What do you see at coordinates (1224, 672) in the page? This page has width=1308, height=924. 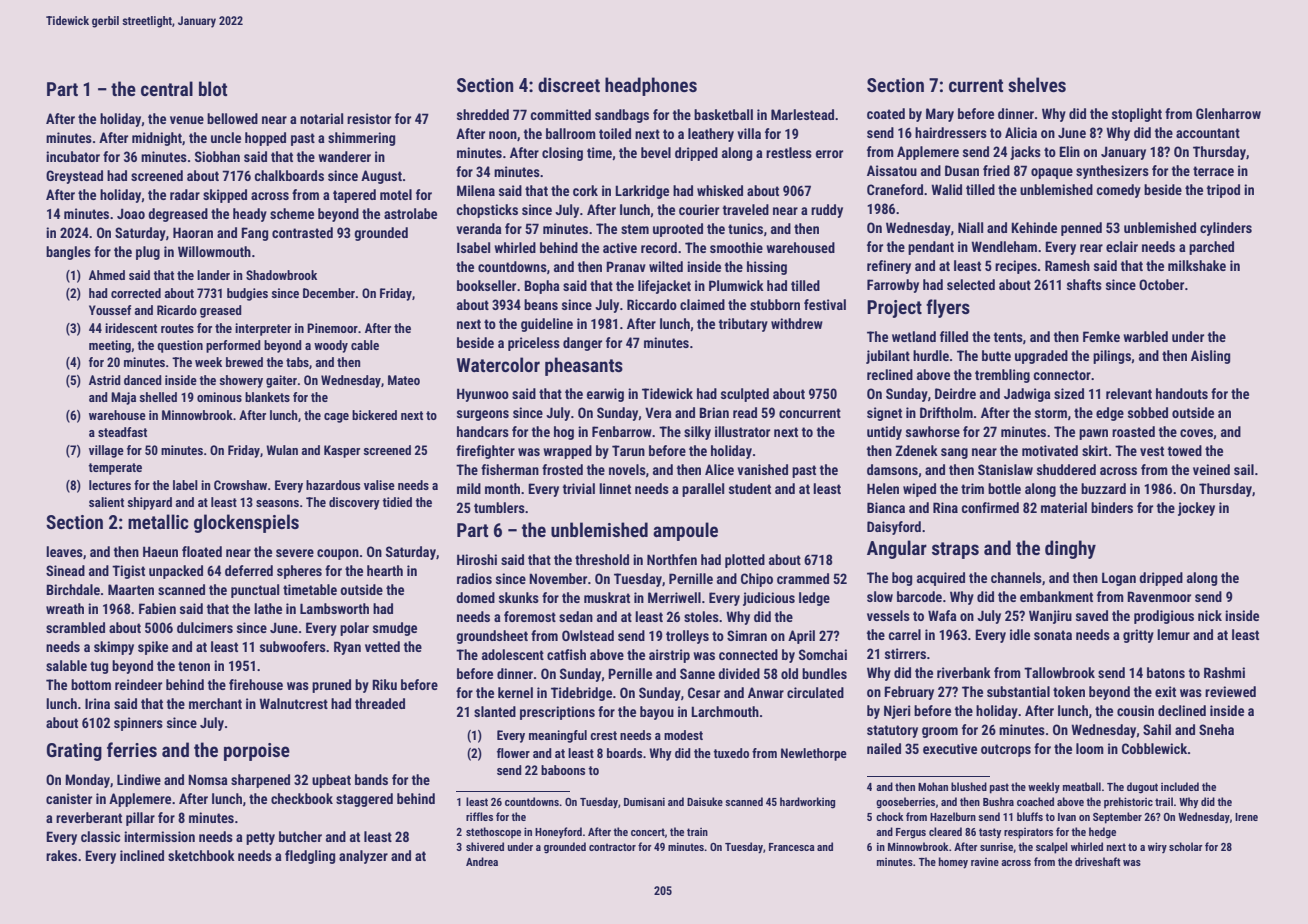 I see `Rashmi` at bounding box center [1224, 672].
